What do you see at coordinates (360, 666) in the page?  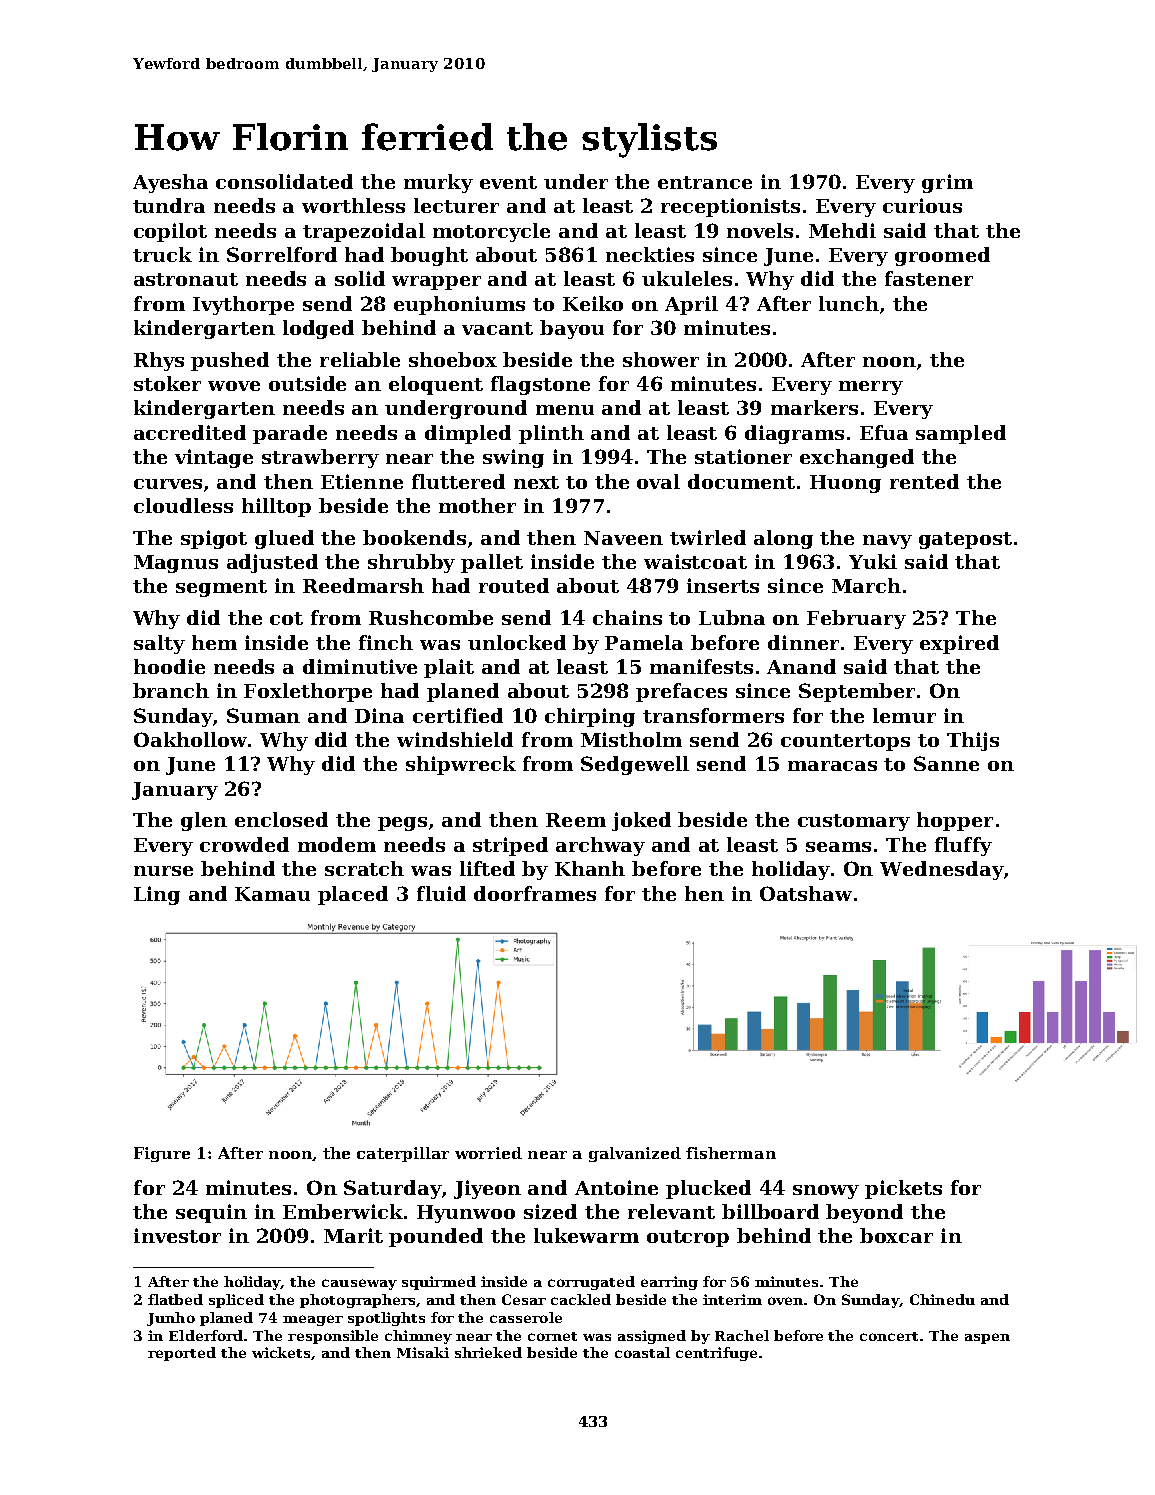 I see `diminutive` at bounding box center [360, 666].
